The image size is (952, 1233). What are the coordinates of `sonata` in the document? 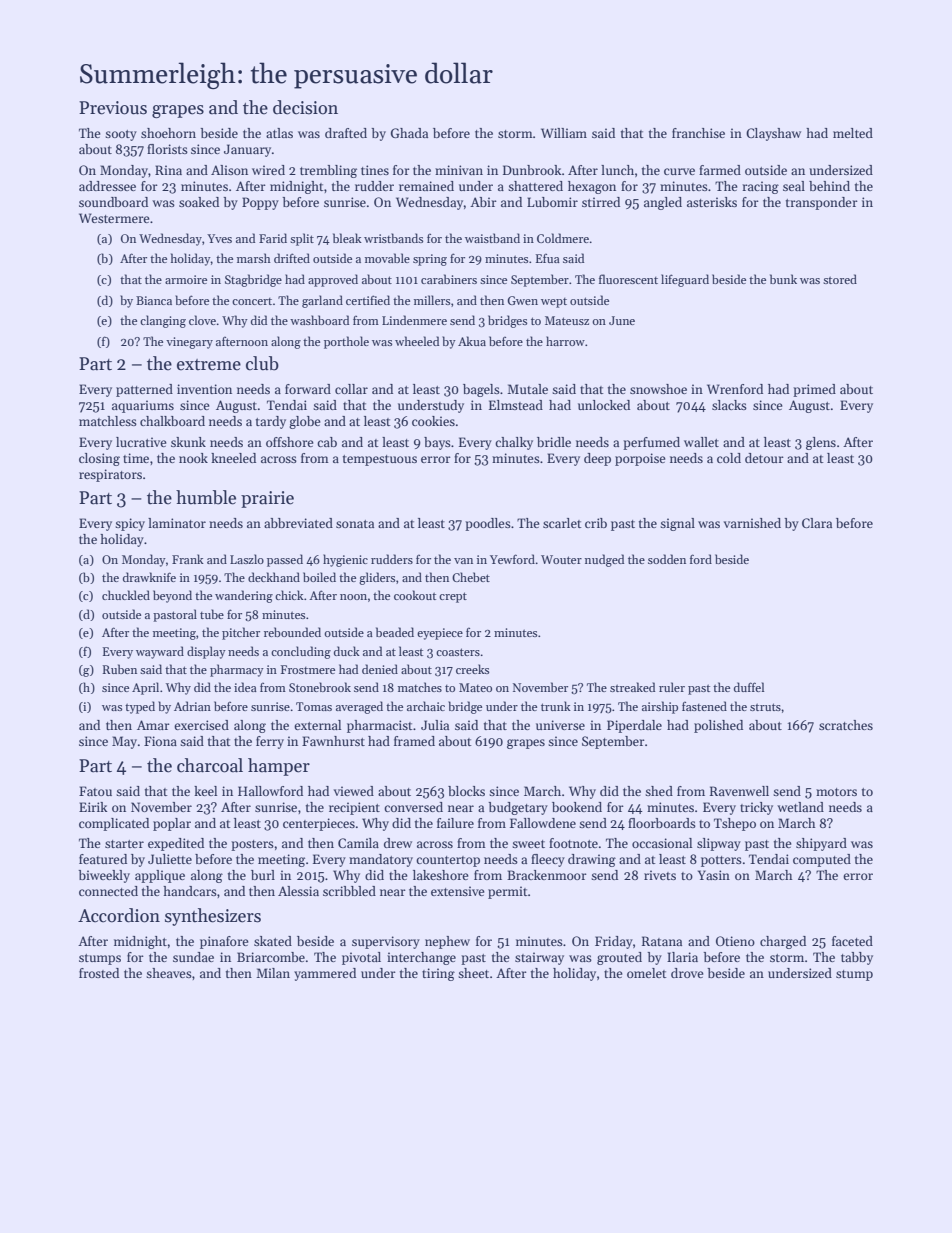 It's located at (355, 524).
